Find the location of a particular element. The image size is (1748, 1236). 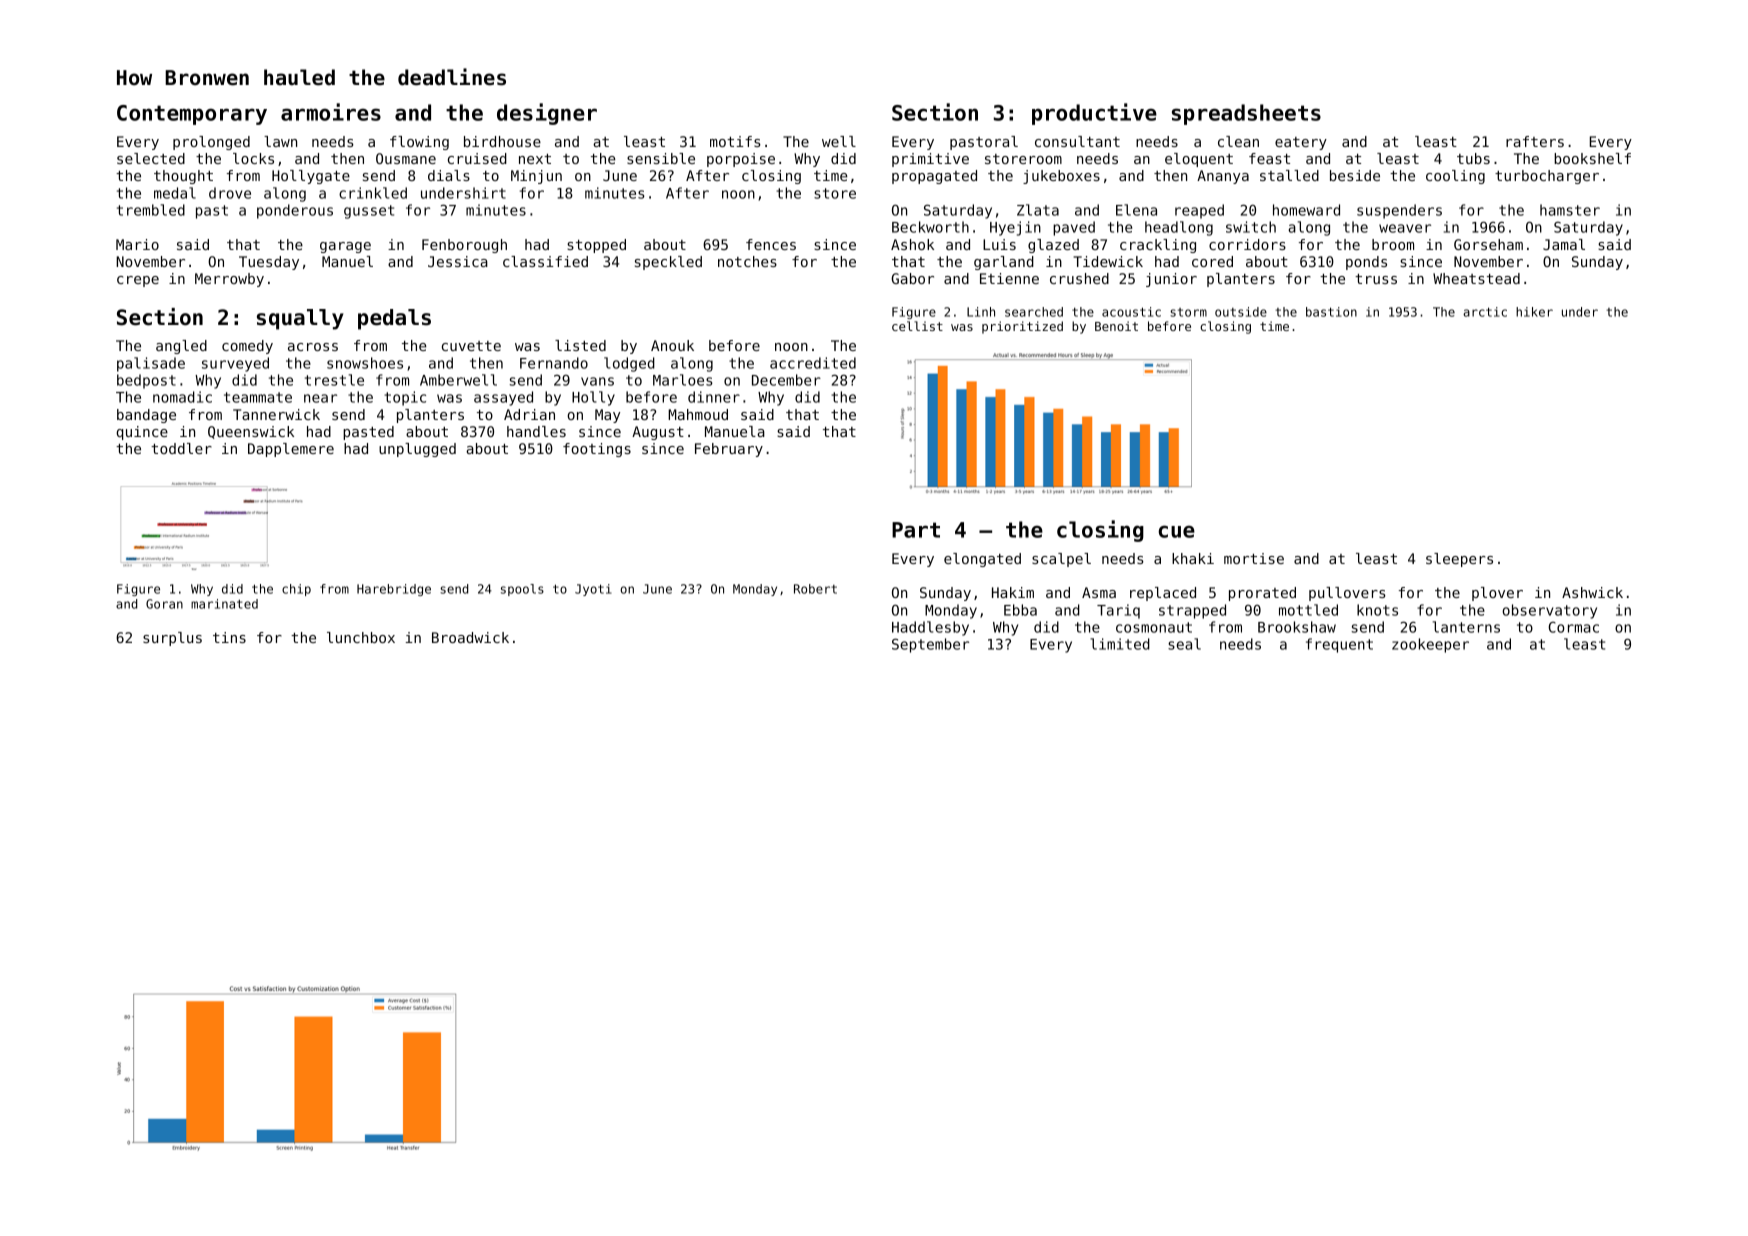

Anouk is located at coordinates (672, 345).
